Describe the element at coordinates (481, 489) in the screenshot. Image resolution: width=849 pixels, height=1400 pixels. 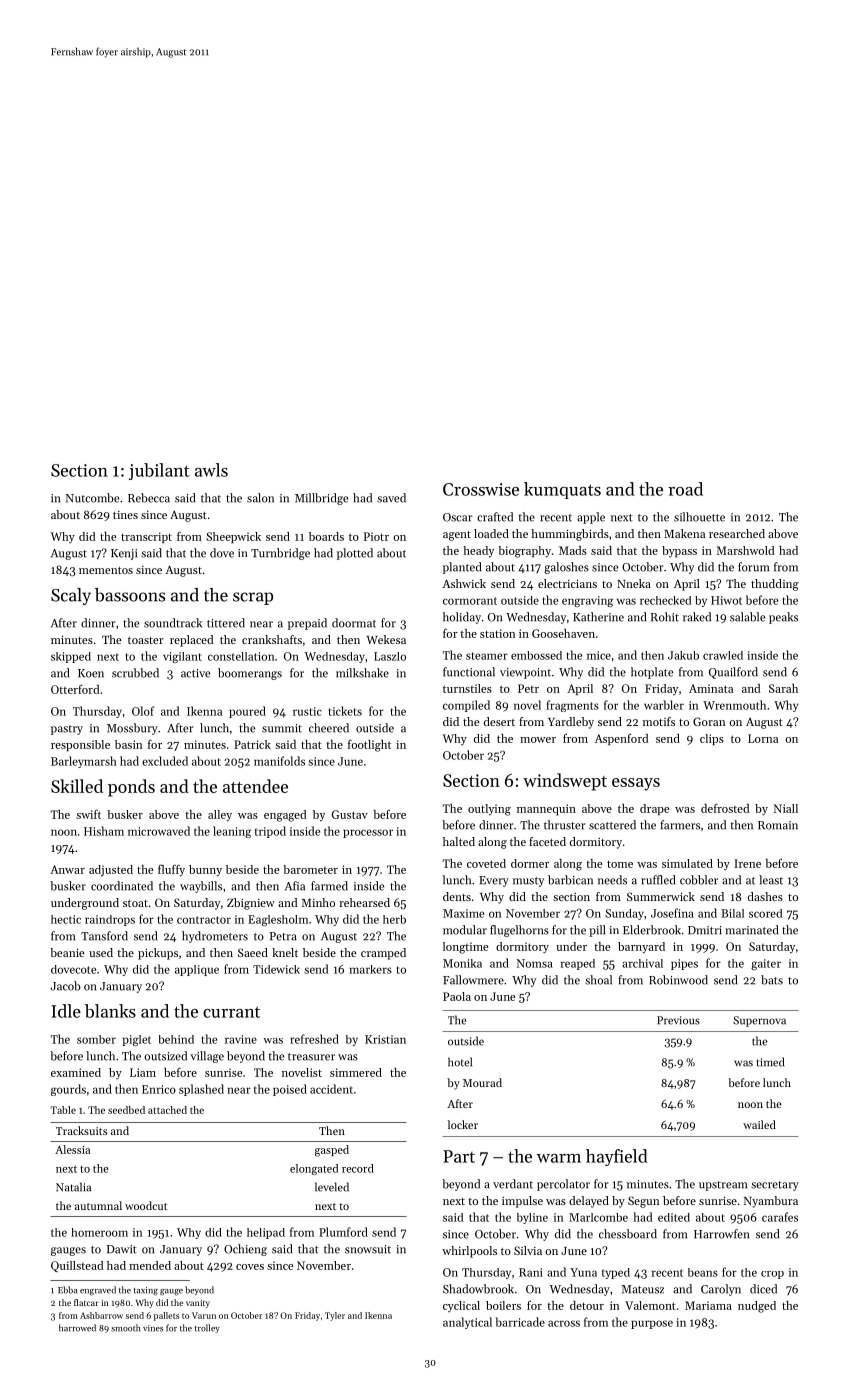
I see `Crosswise` at that location.
